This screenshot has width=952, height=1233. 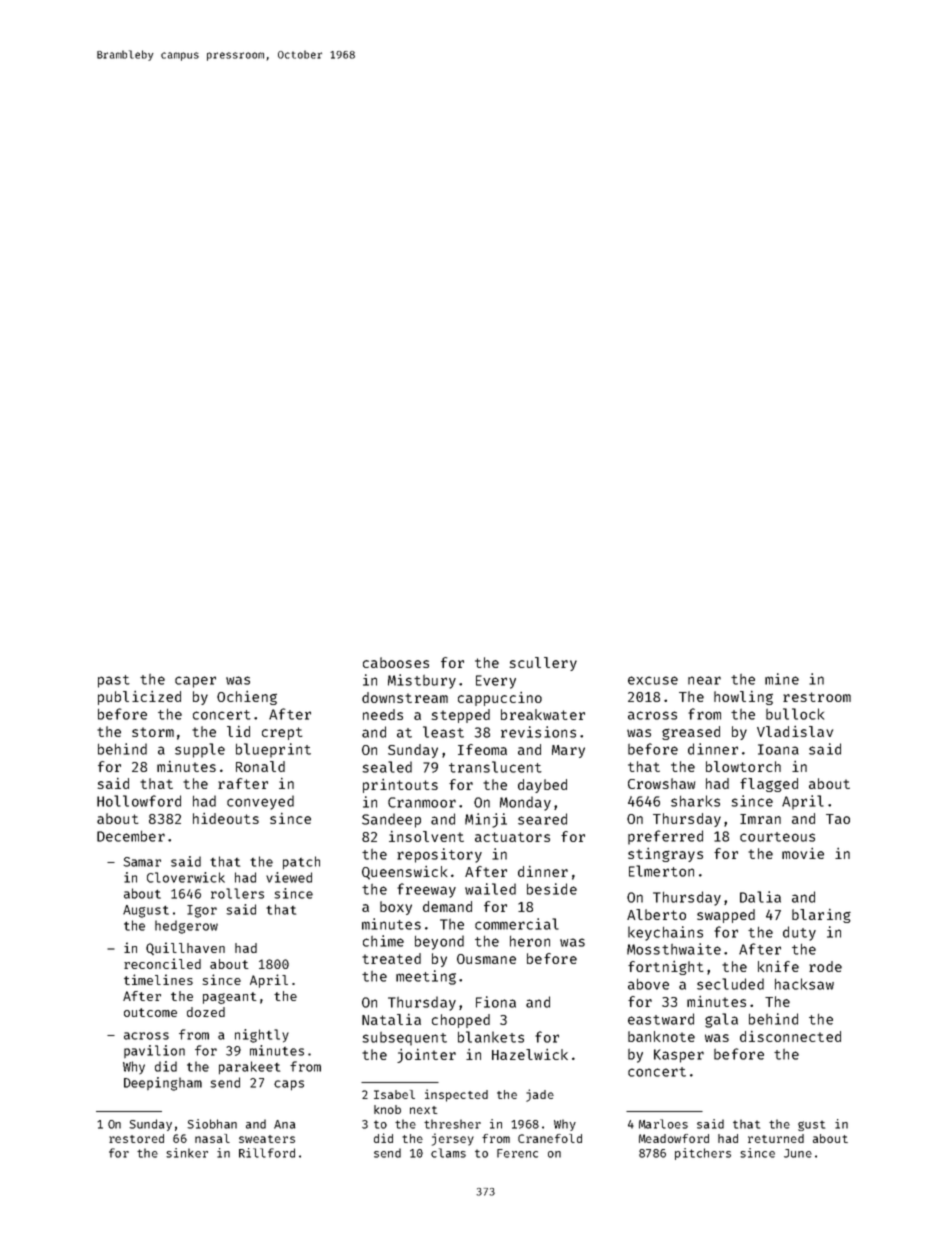 What do you see at coordinates (185, 948) in the screenshot?
I see `Quillhaven` at bounding box center [185, 948].
